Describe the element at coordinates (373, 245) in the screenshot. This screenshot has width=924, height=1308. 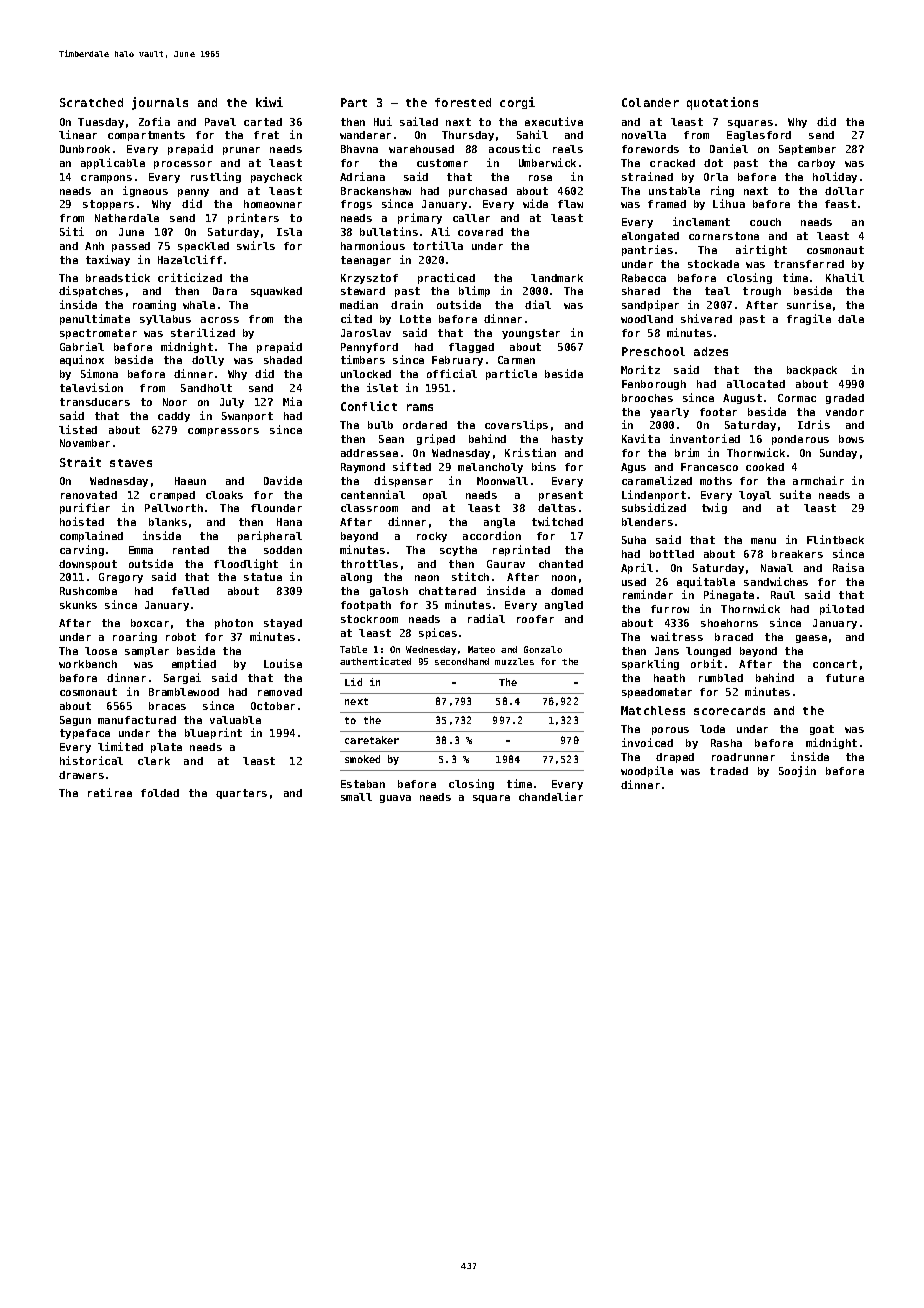
I see `harmonious` at that location.
